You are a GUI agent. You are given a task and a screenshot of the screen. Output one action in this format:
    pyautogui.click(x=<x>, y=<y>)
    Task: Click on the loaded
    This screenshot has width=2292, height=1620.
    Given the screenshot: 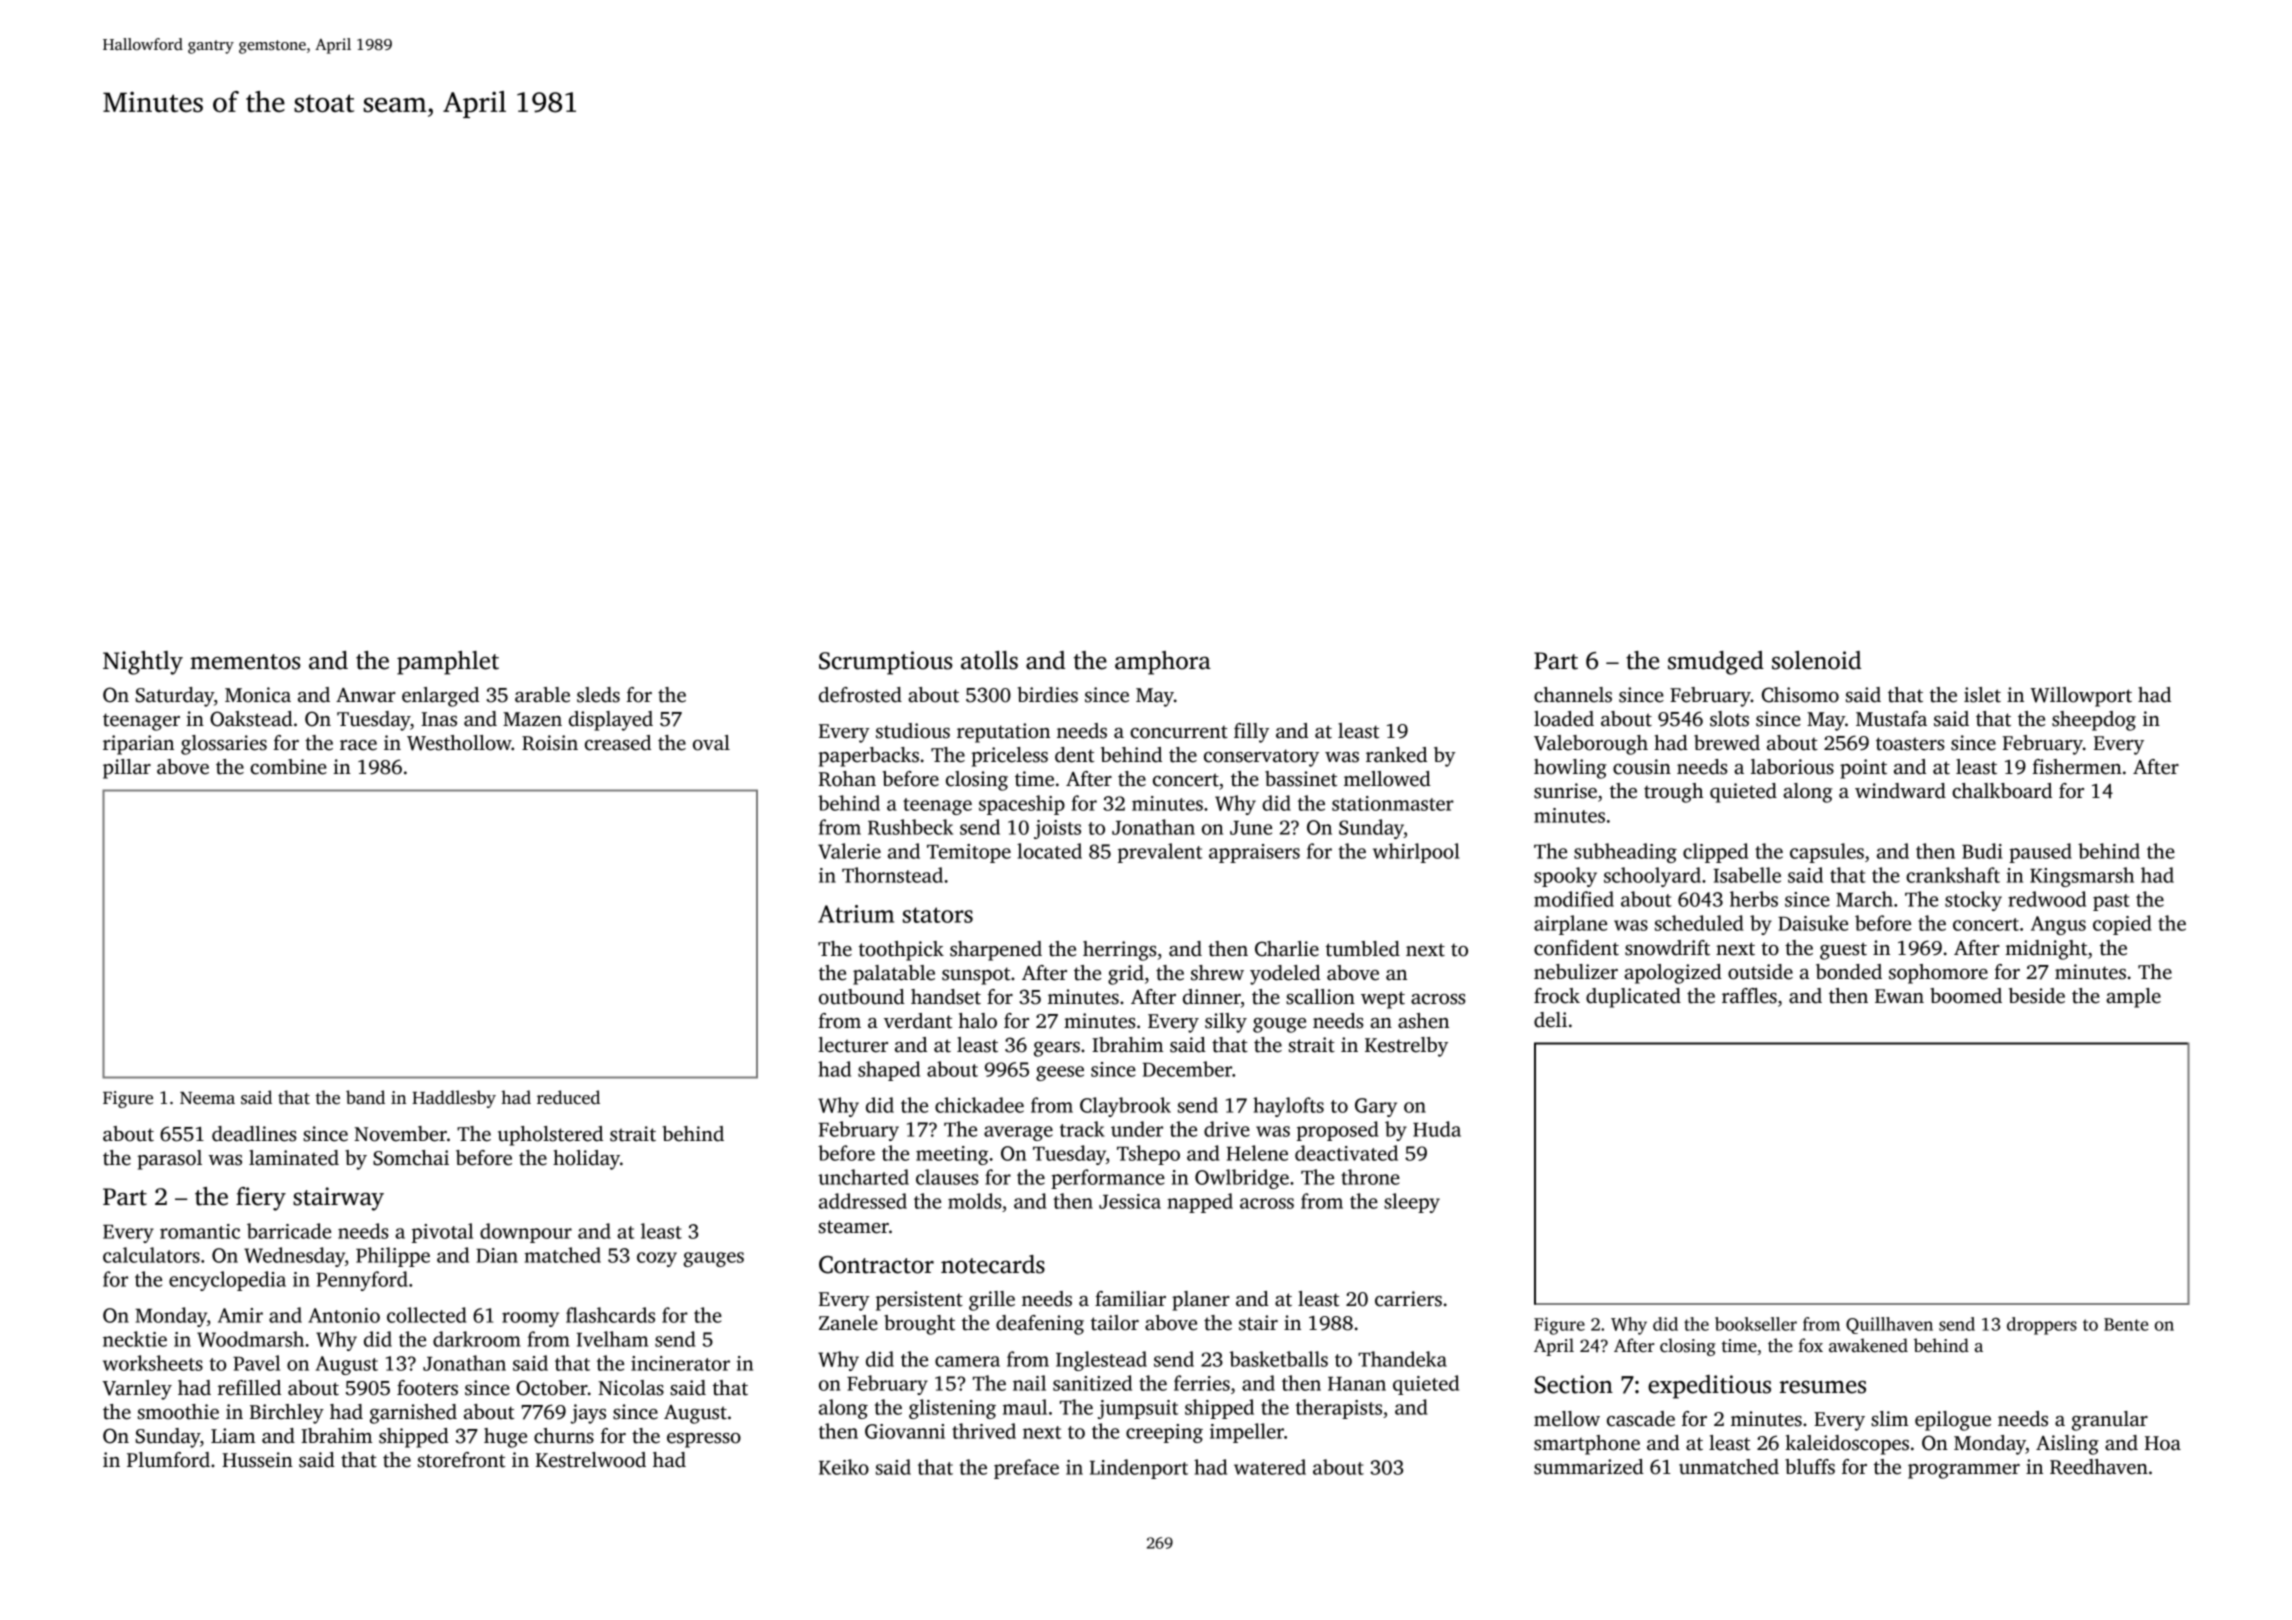 What is the action you would take?
    pyautogui.click(x=1564, y=719)
